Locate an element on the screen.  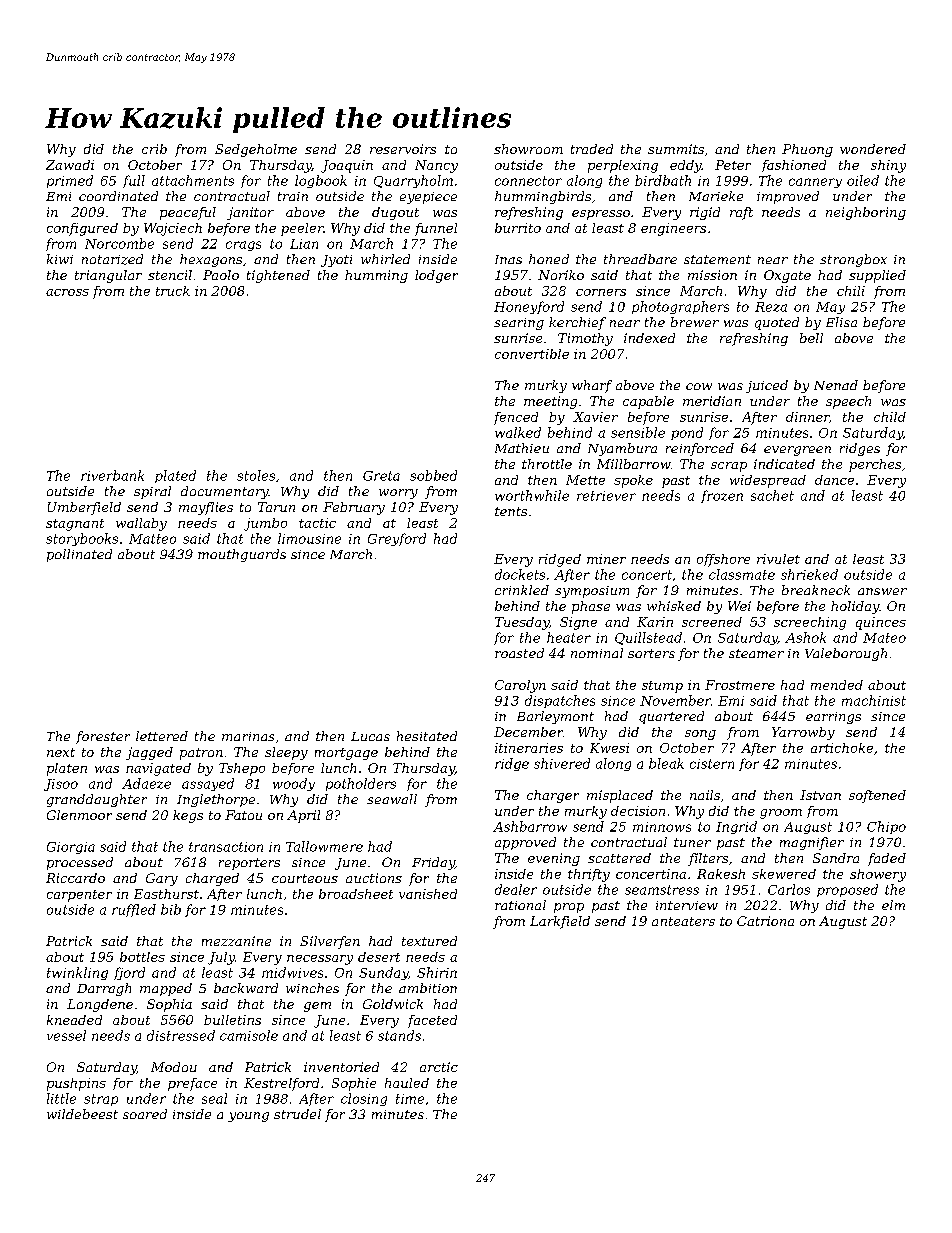
tents is located at coordinates (511, 511).
